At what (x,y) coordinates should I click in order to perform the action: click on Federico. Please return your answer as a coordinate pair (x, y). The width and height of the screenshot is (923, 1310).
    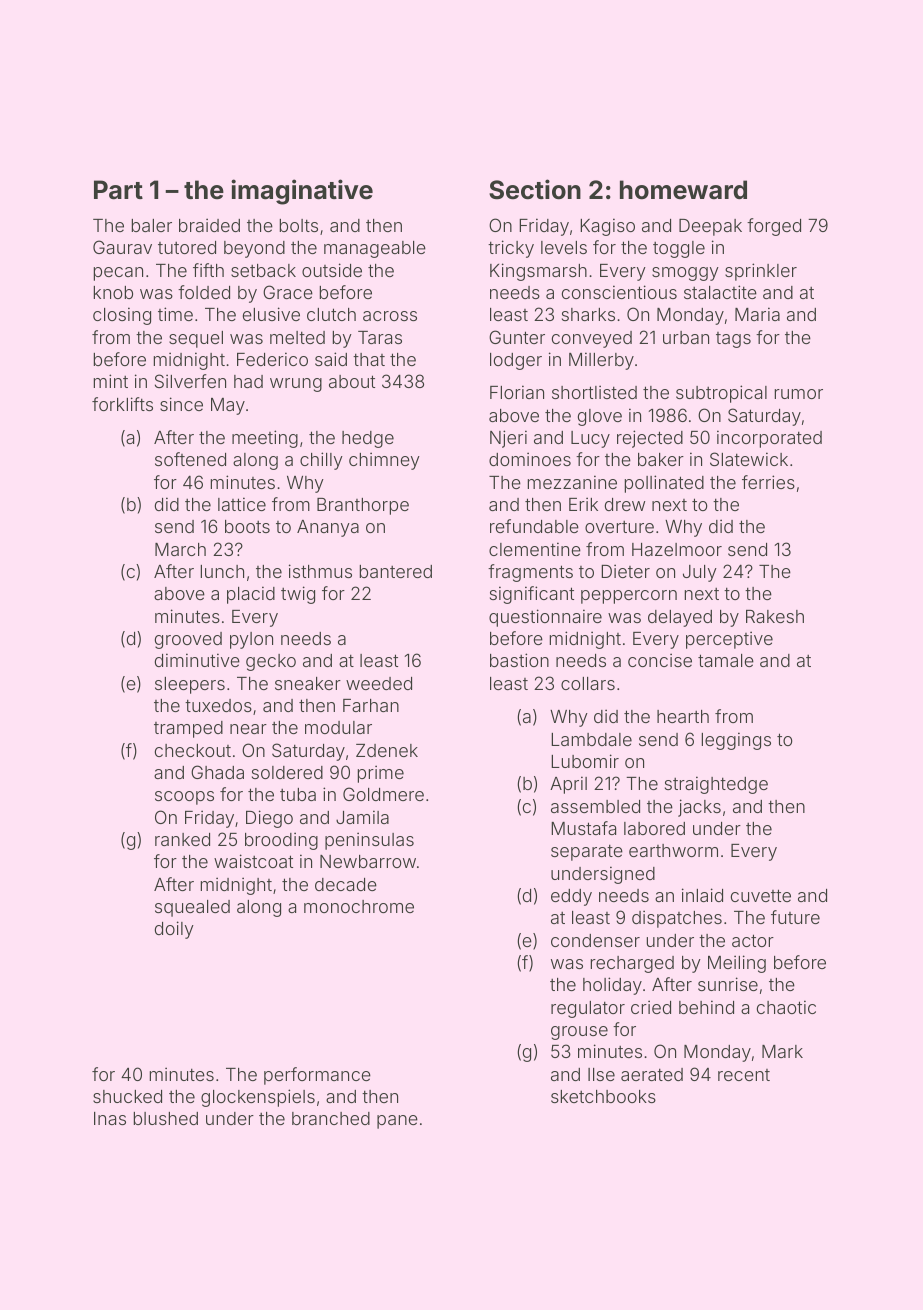
    Looking at the image, I should click on (272, 359).
